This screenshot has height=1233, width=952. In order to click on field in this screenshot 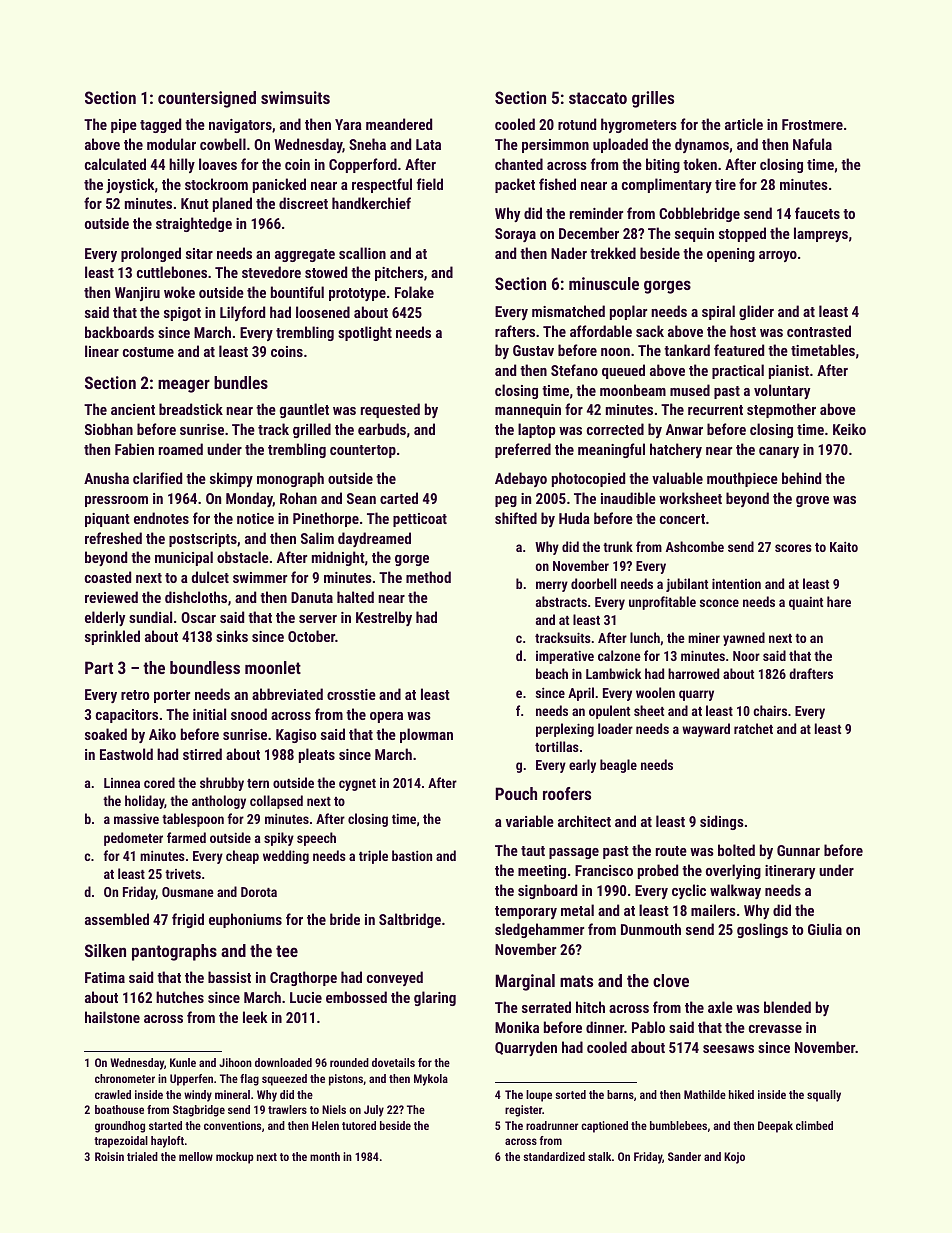, I will do `click(430, 184)`.
